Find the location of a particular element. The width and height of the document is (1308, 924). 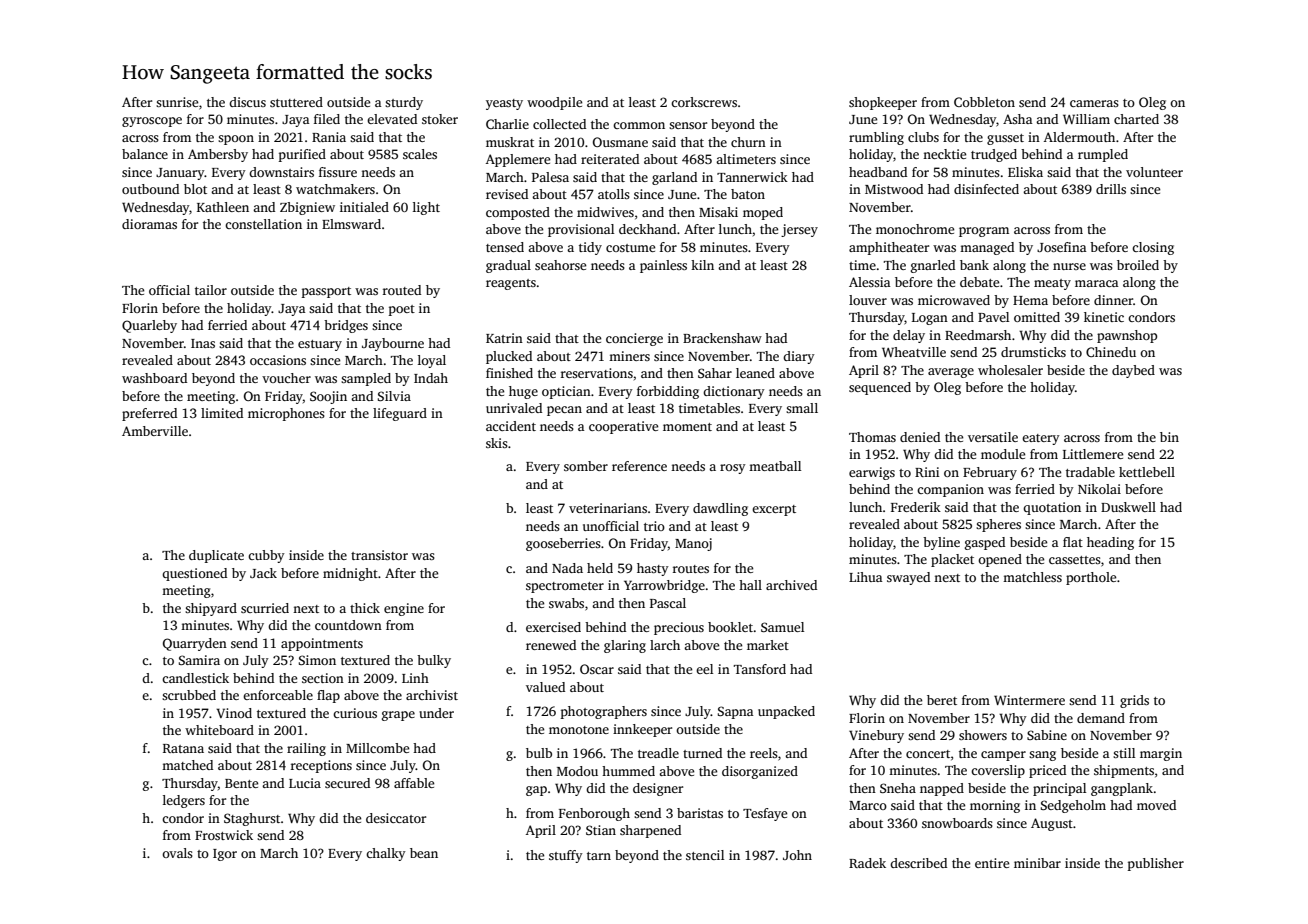

leaned is located at coordinates (755, 373).
